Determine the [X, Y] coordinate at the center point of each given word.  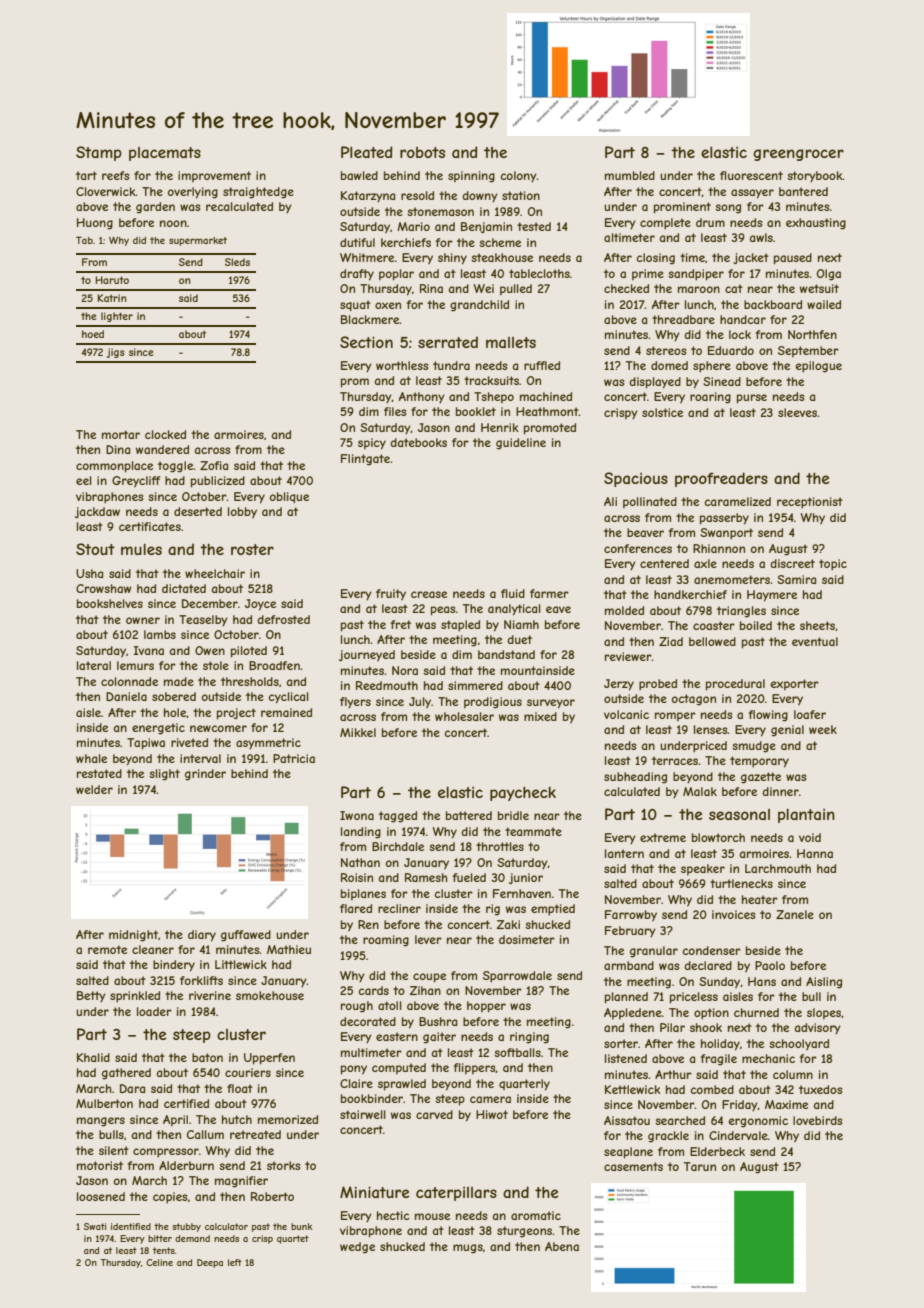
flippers [475, 1068]
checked [626, 288]
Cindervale [738, 1135]
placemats [165, 154]
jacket [751, 258]
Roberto [272, 1196]
